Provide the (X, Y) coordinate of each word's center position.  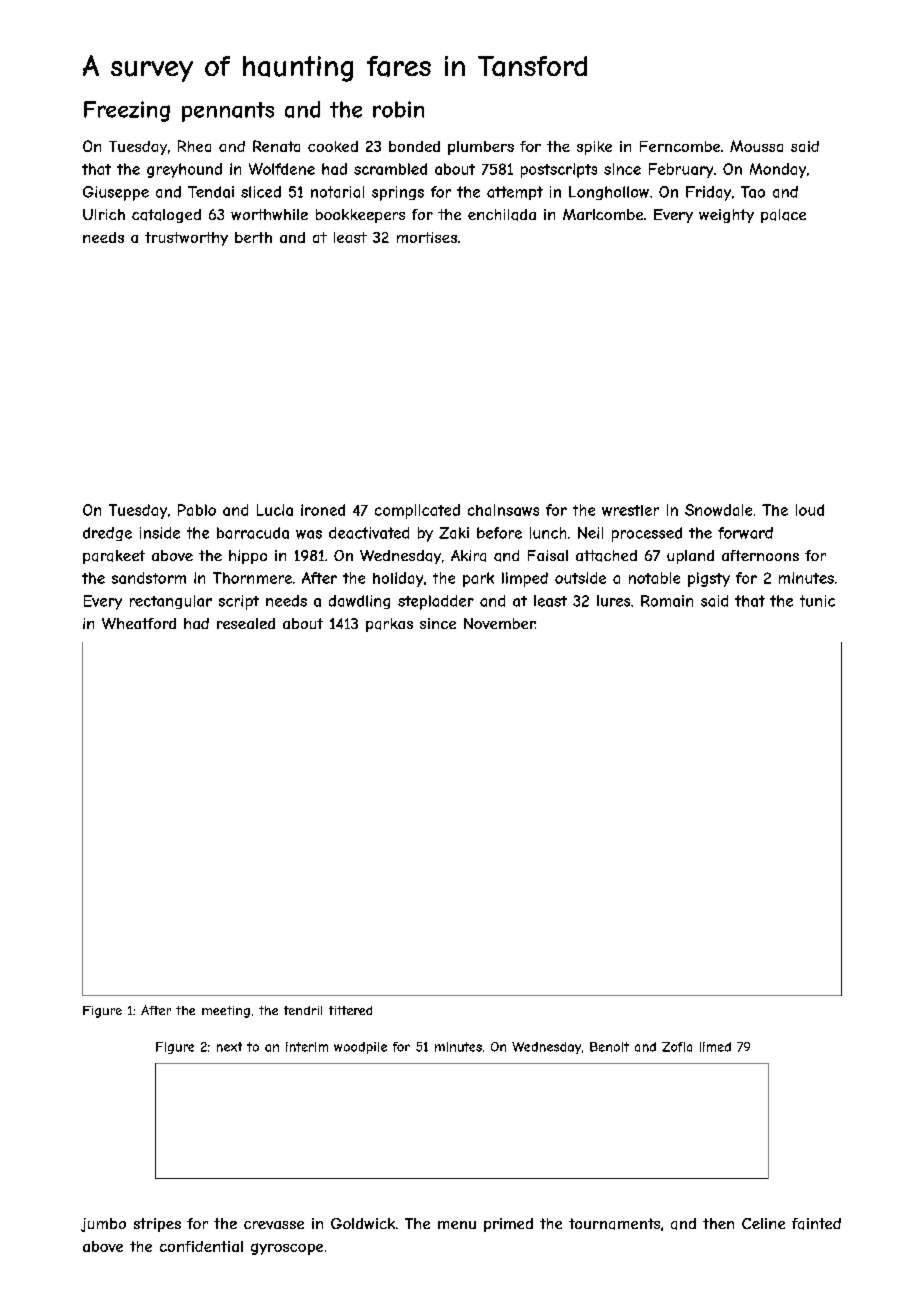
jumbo (103, 1225)
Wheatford (139, 623)
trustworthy (186, 239)
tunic (817, 601)
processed (647, 534)
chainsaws (503, 510)
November (499, 623)
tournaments (614, 1224)
